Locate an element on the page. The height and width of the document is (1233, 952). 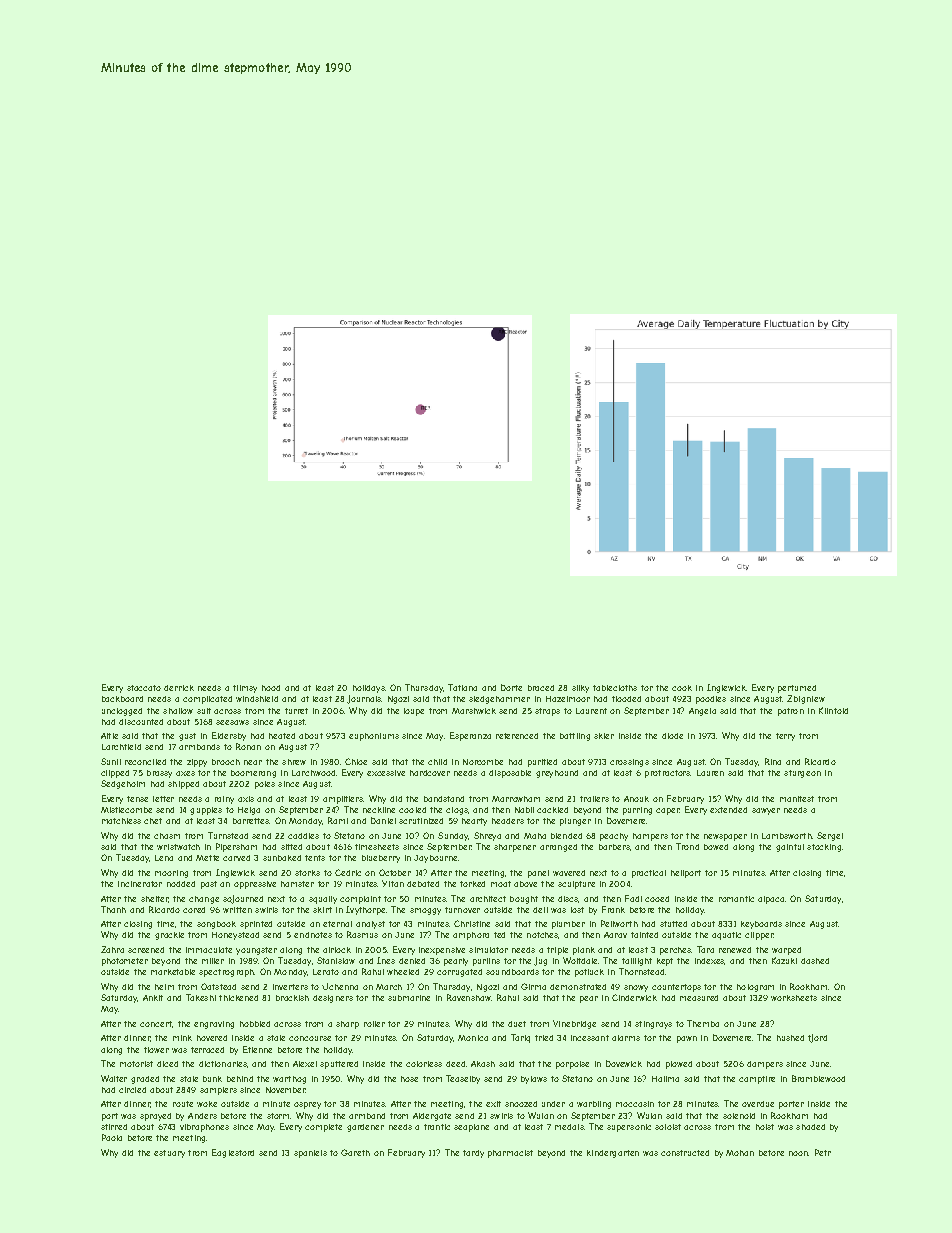
greyhound is located at coordinates (557, 774).
